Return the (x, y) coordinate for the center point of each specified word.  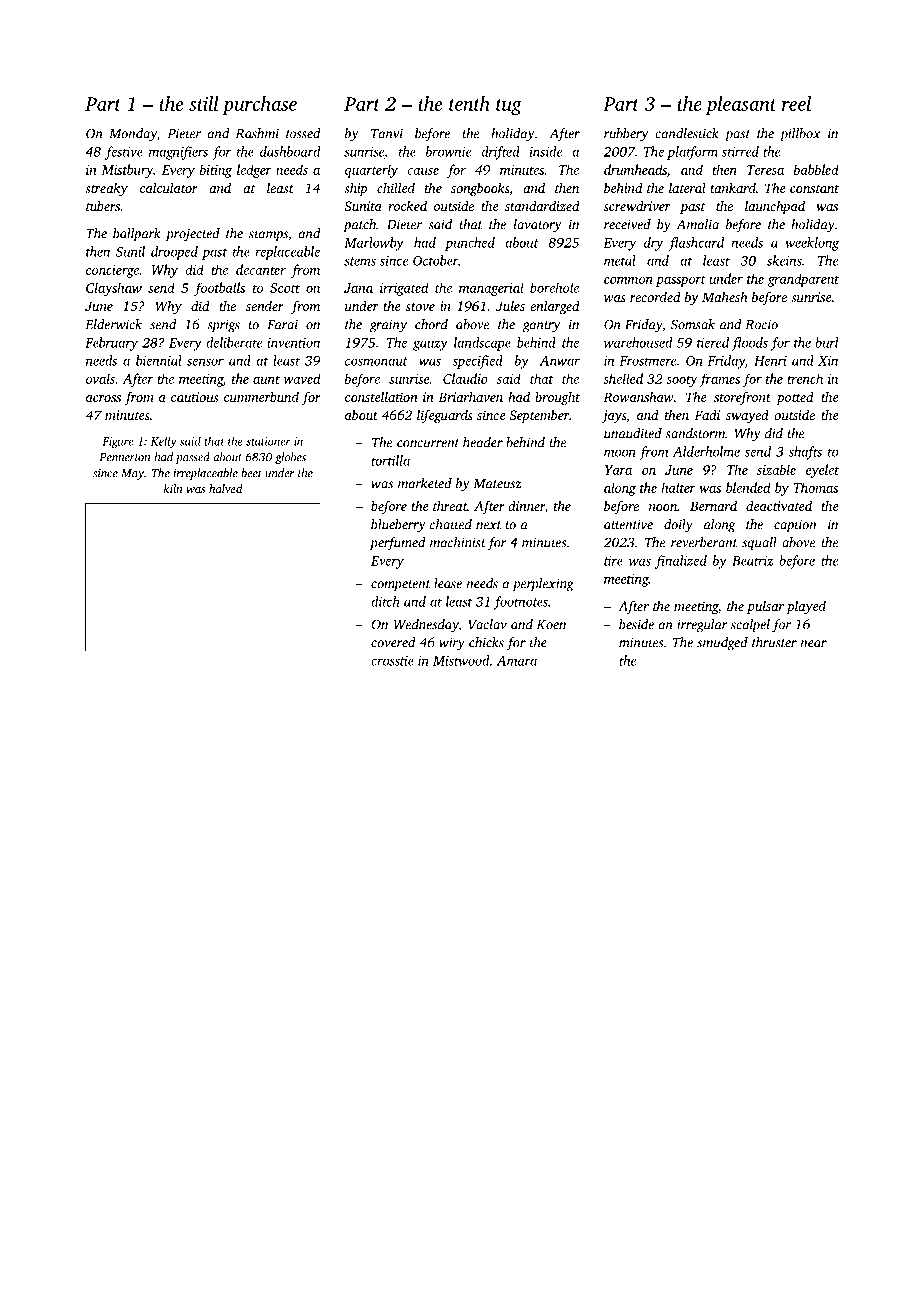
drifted (501, 153)
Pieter (184, 133)
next (488, 525)
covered (393, 642)
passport (681, 281)
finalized (681, 562)
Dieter (404, 224)
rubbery (626, 135)
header (483, 442)
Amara (516, 661)
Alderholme (706, 451)
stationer (268, 441)
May (132, 474)
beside (636, 624)
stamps (268, 236)
